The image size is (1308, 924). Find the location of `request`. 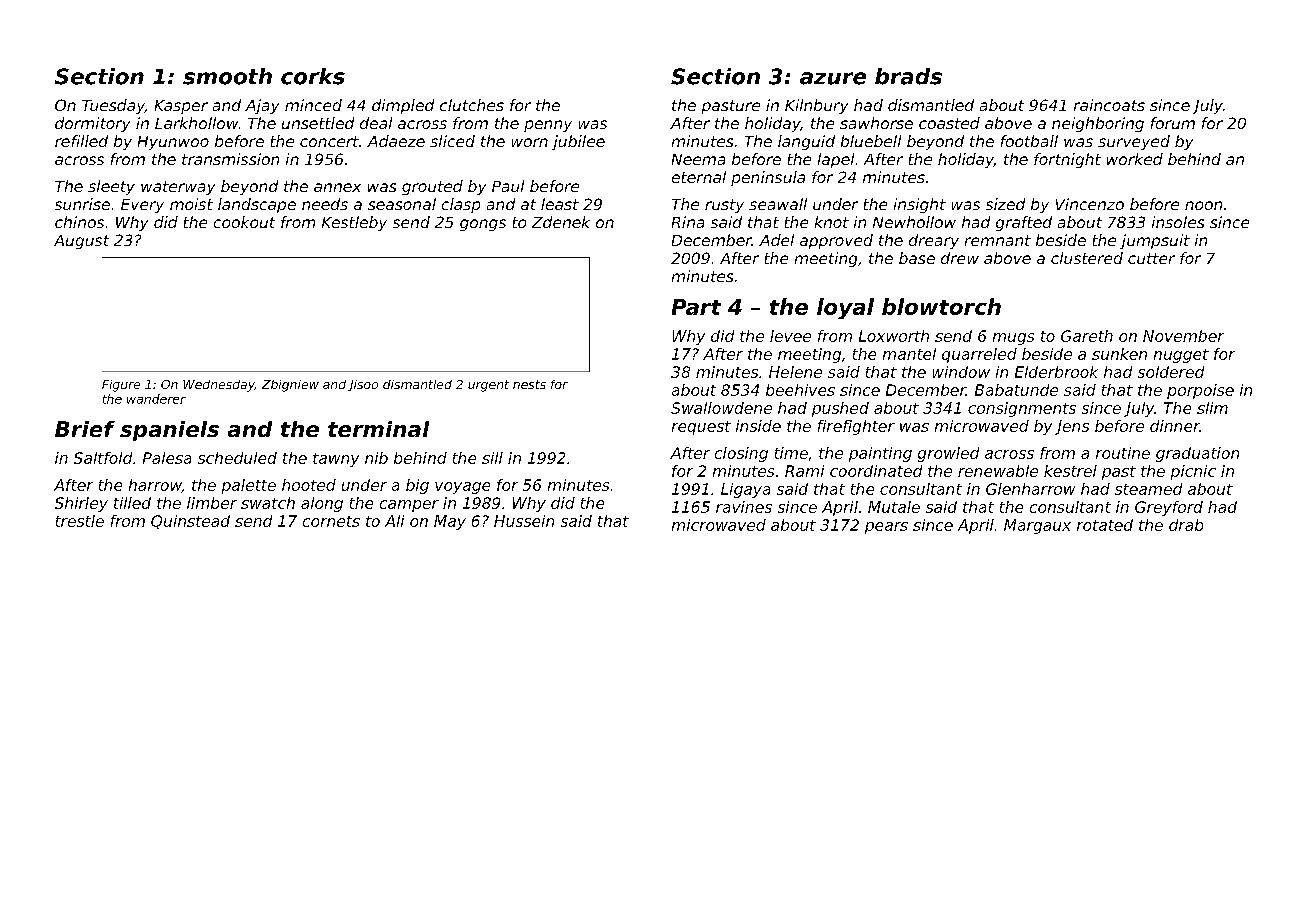

request is located at coordinates (701, 428).
